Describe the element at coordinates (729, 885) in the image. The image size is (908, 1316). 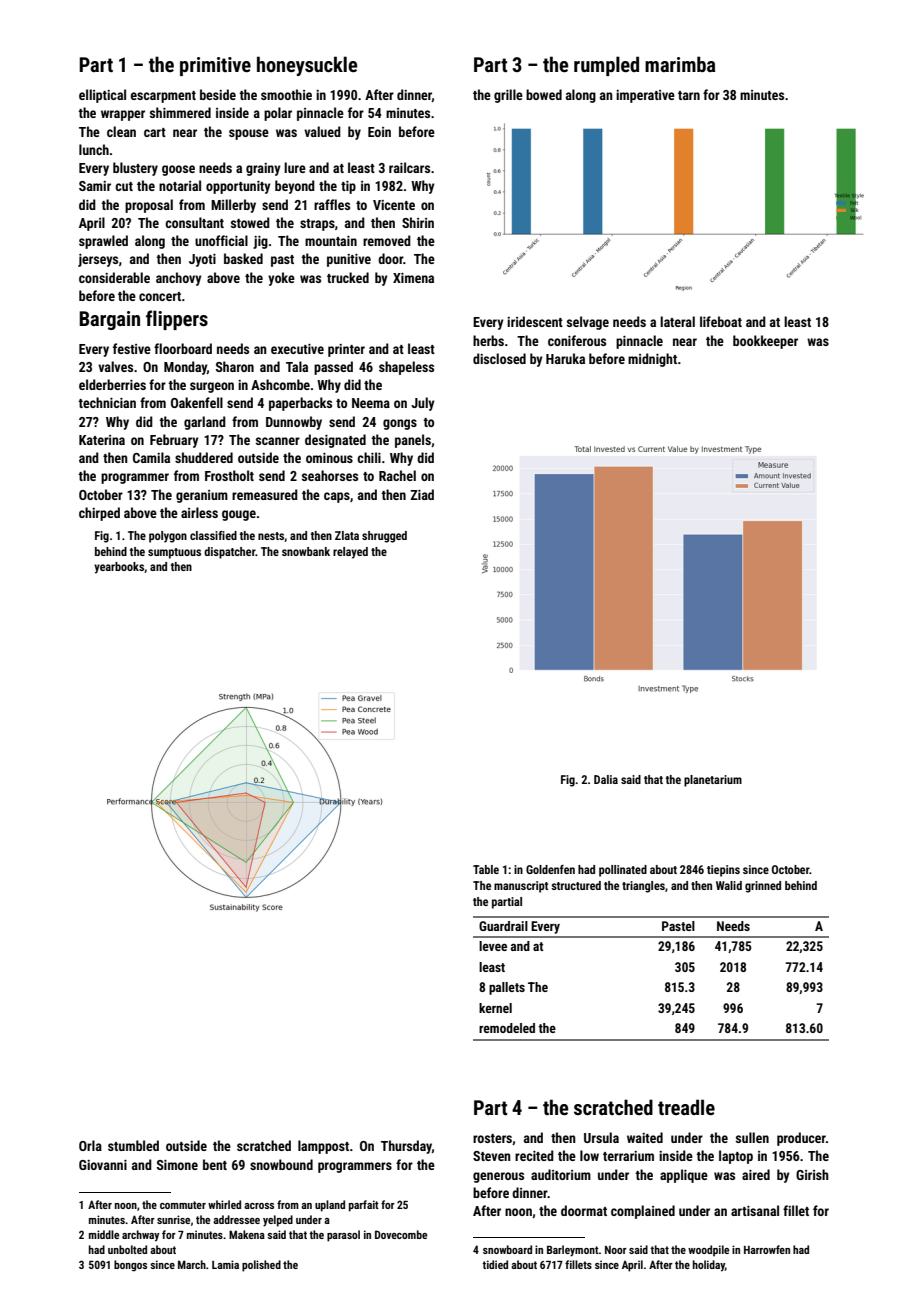
I see `Walid` at that location.
